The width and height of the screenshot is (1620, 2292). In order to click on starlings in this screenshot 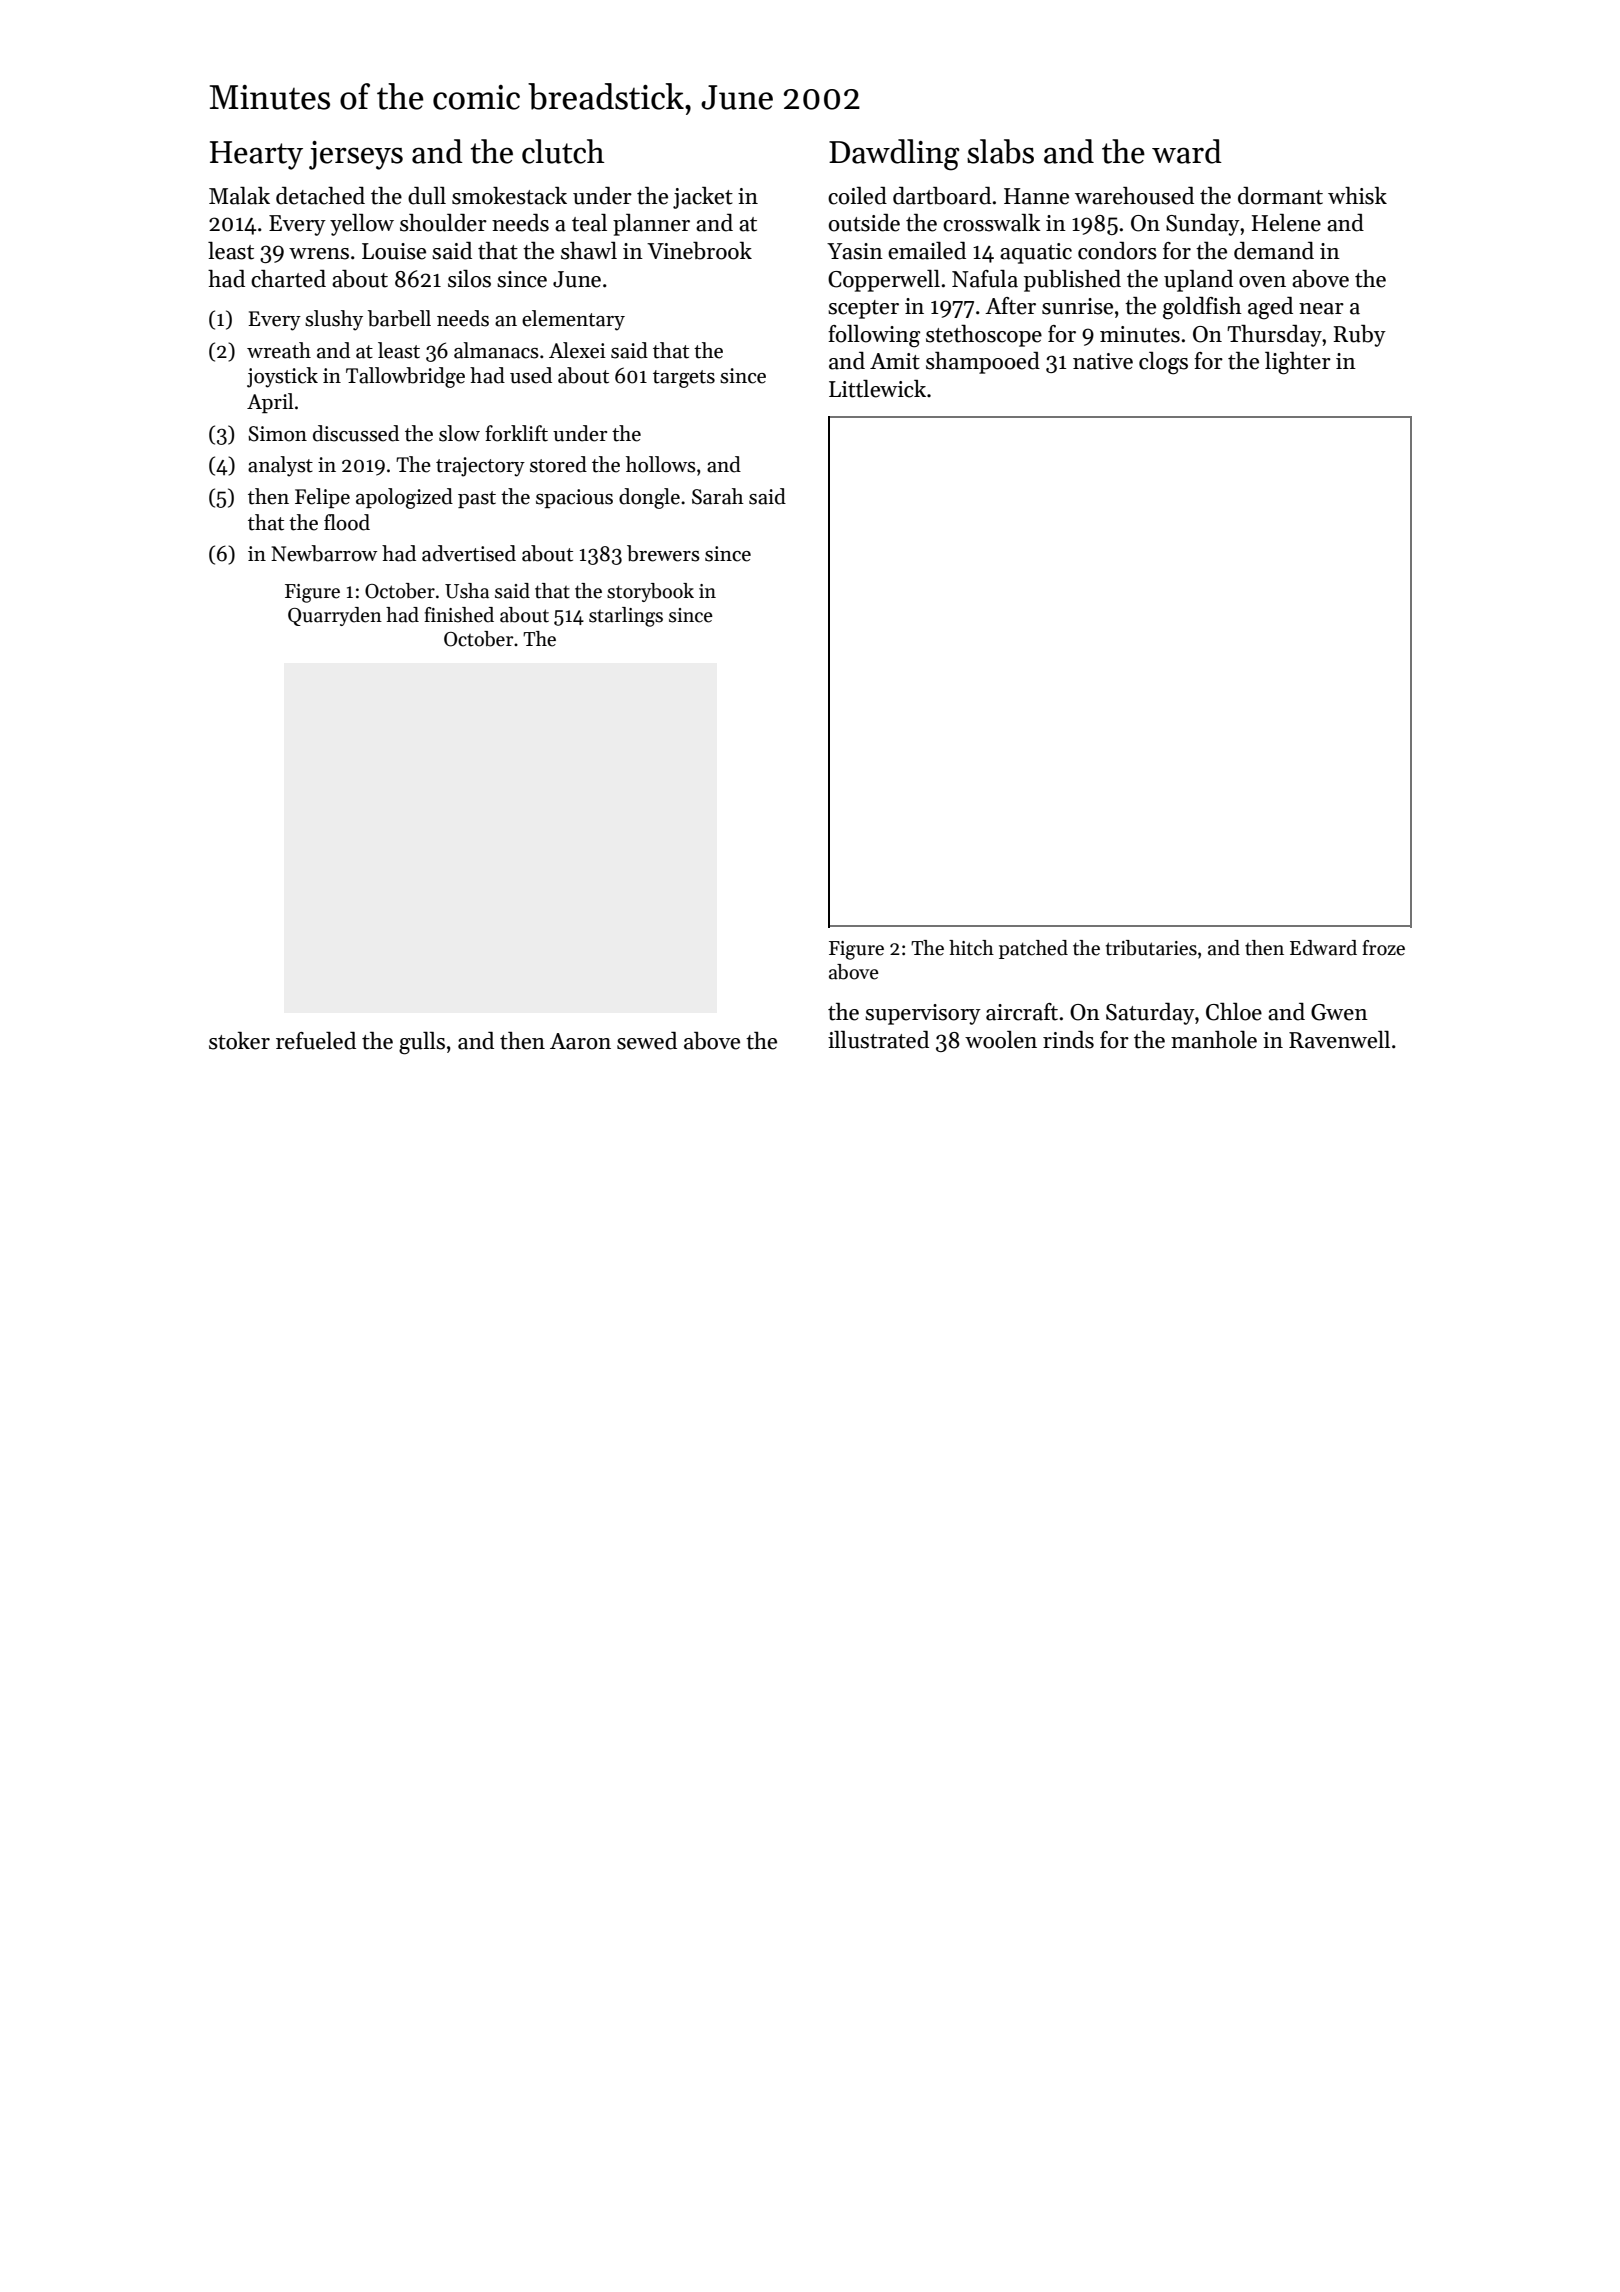, I will do `click(626, 617)`.
